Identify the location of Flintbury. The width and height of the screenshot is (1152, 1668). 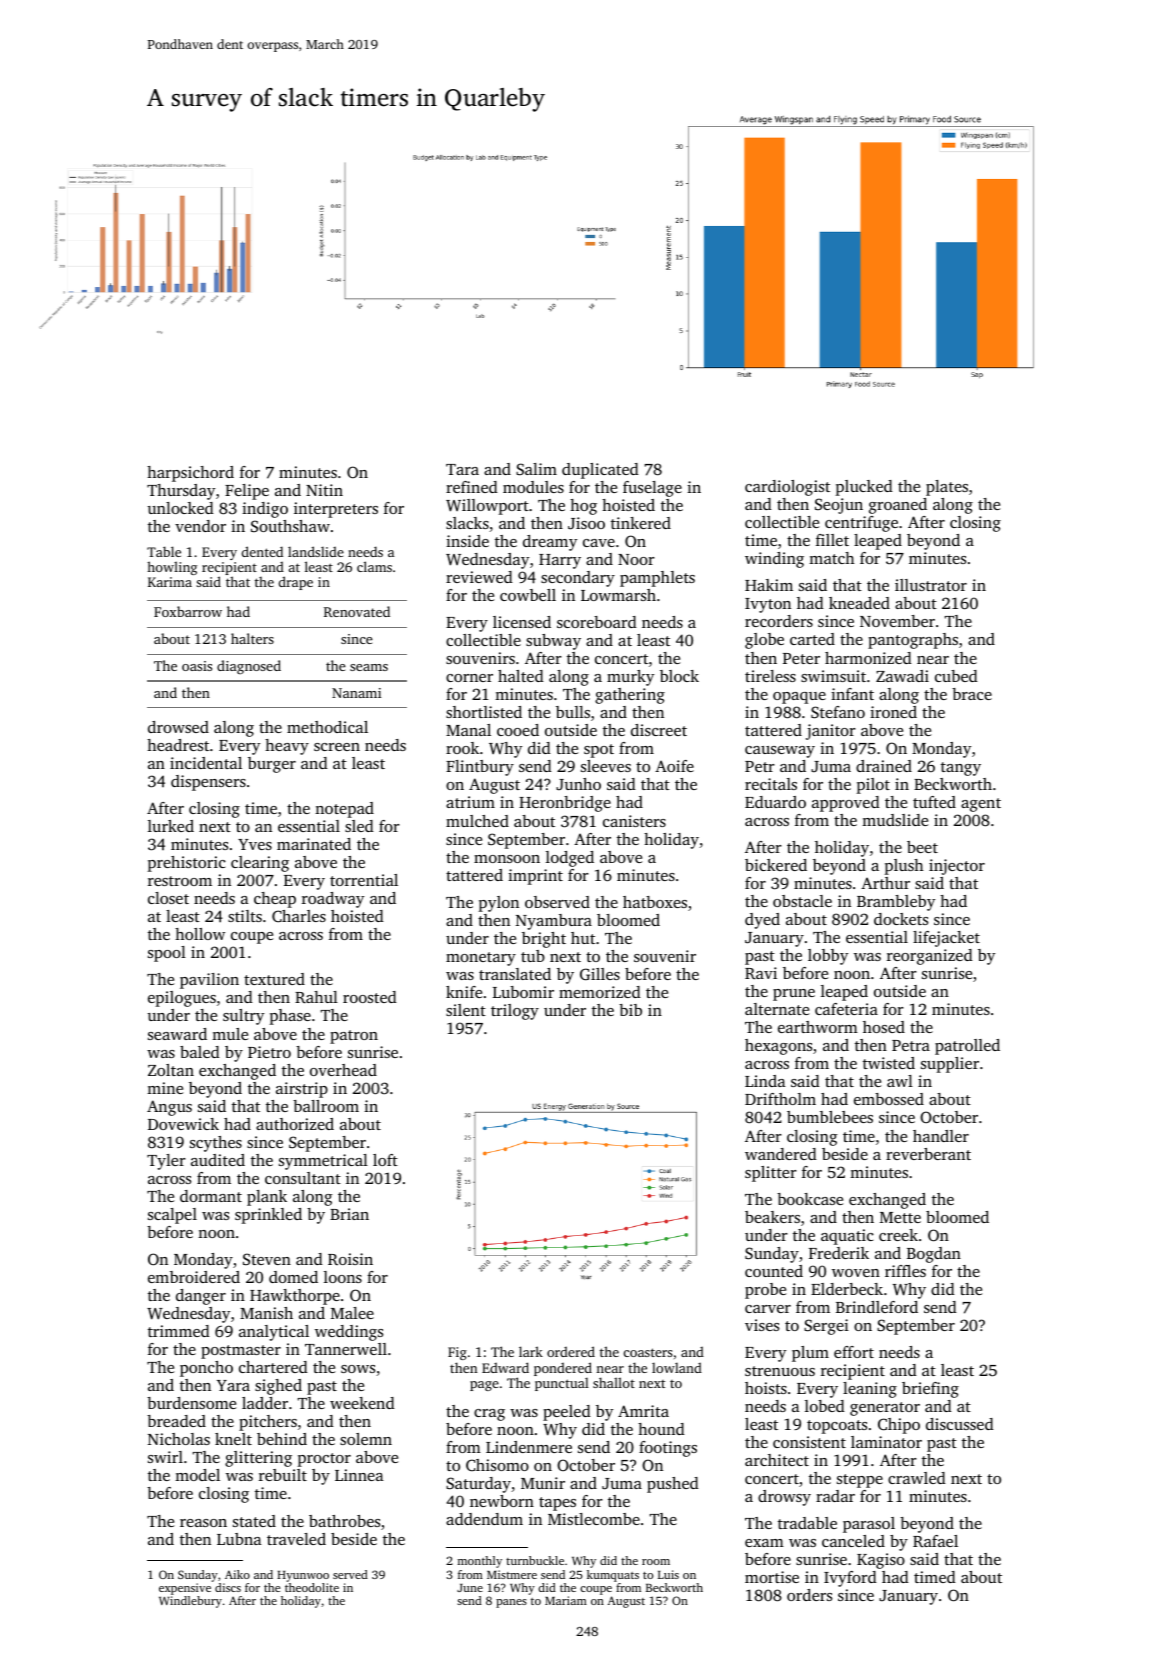
(480, 768).
